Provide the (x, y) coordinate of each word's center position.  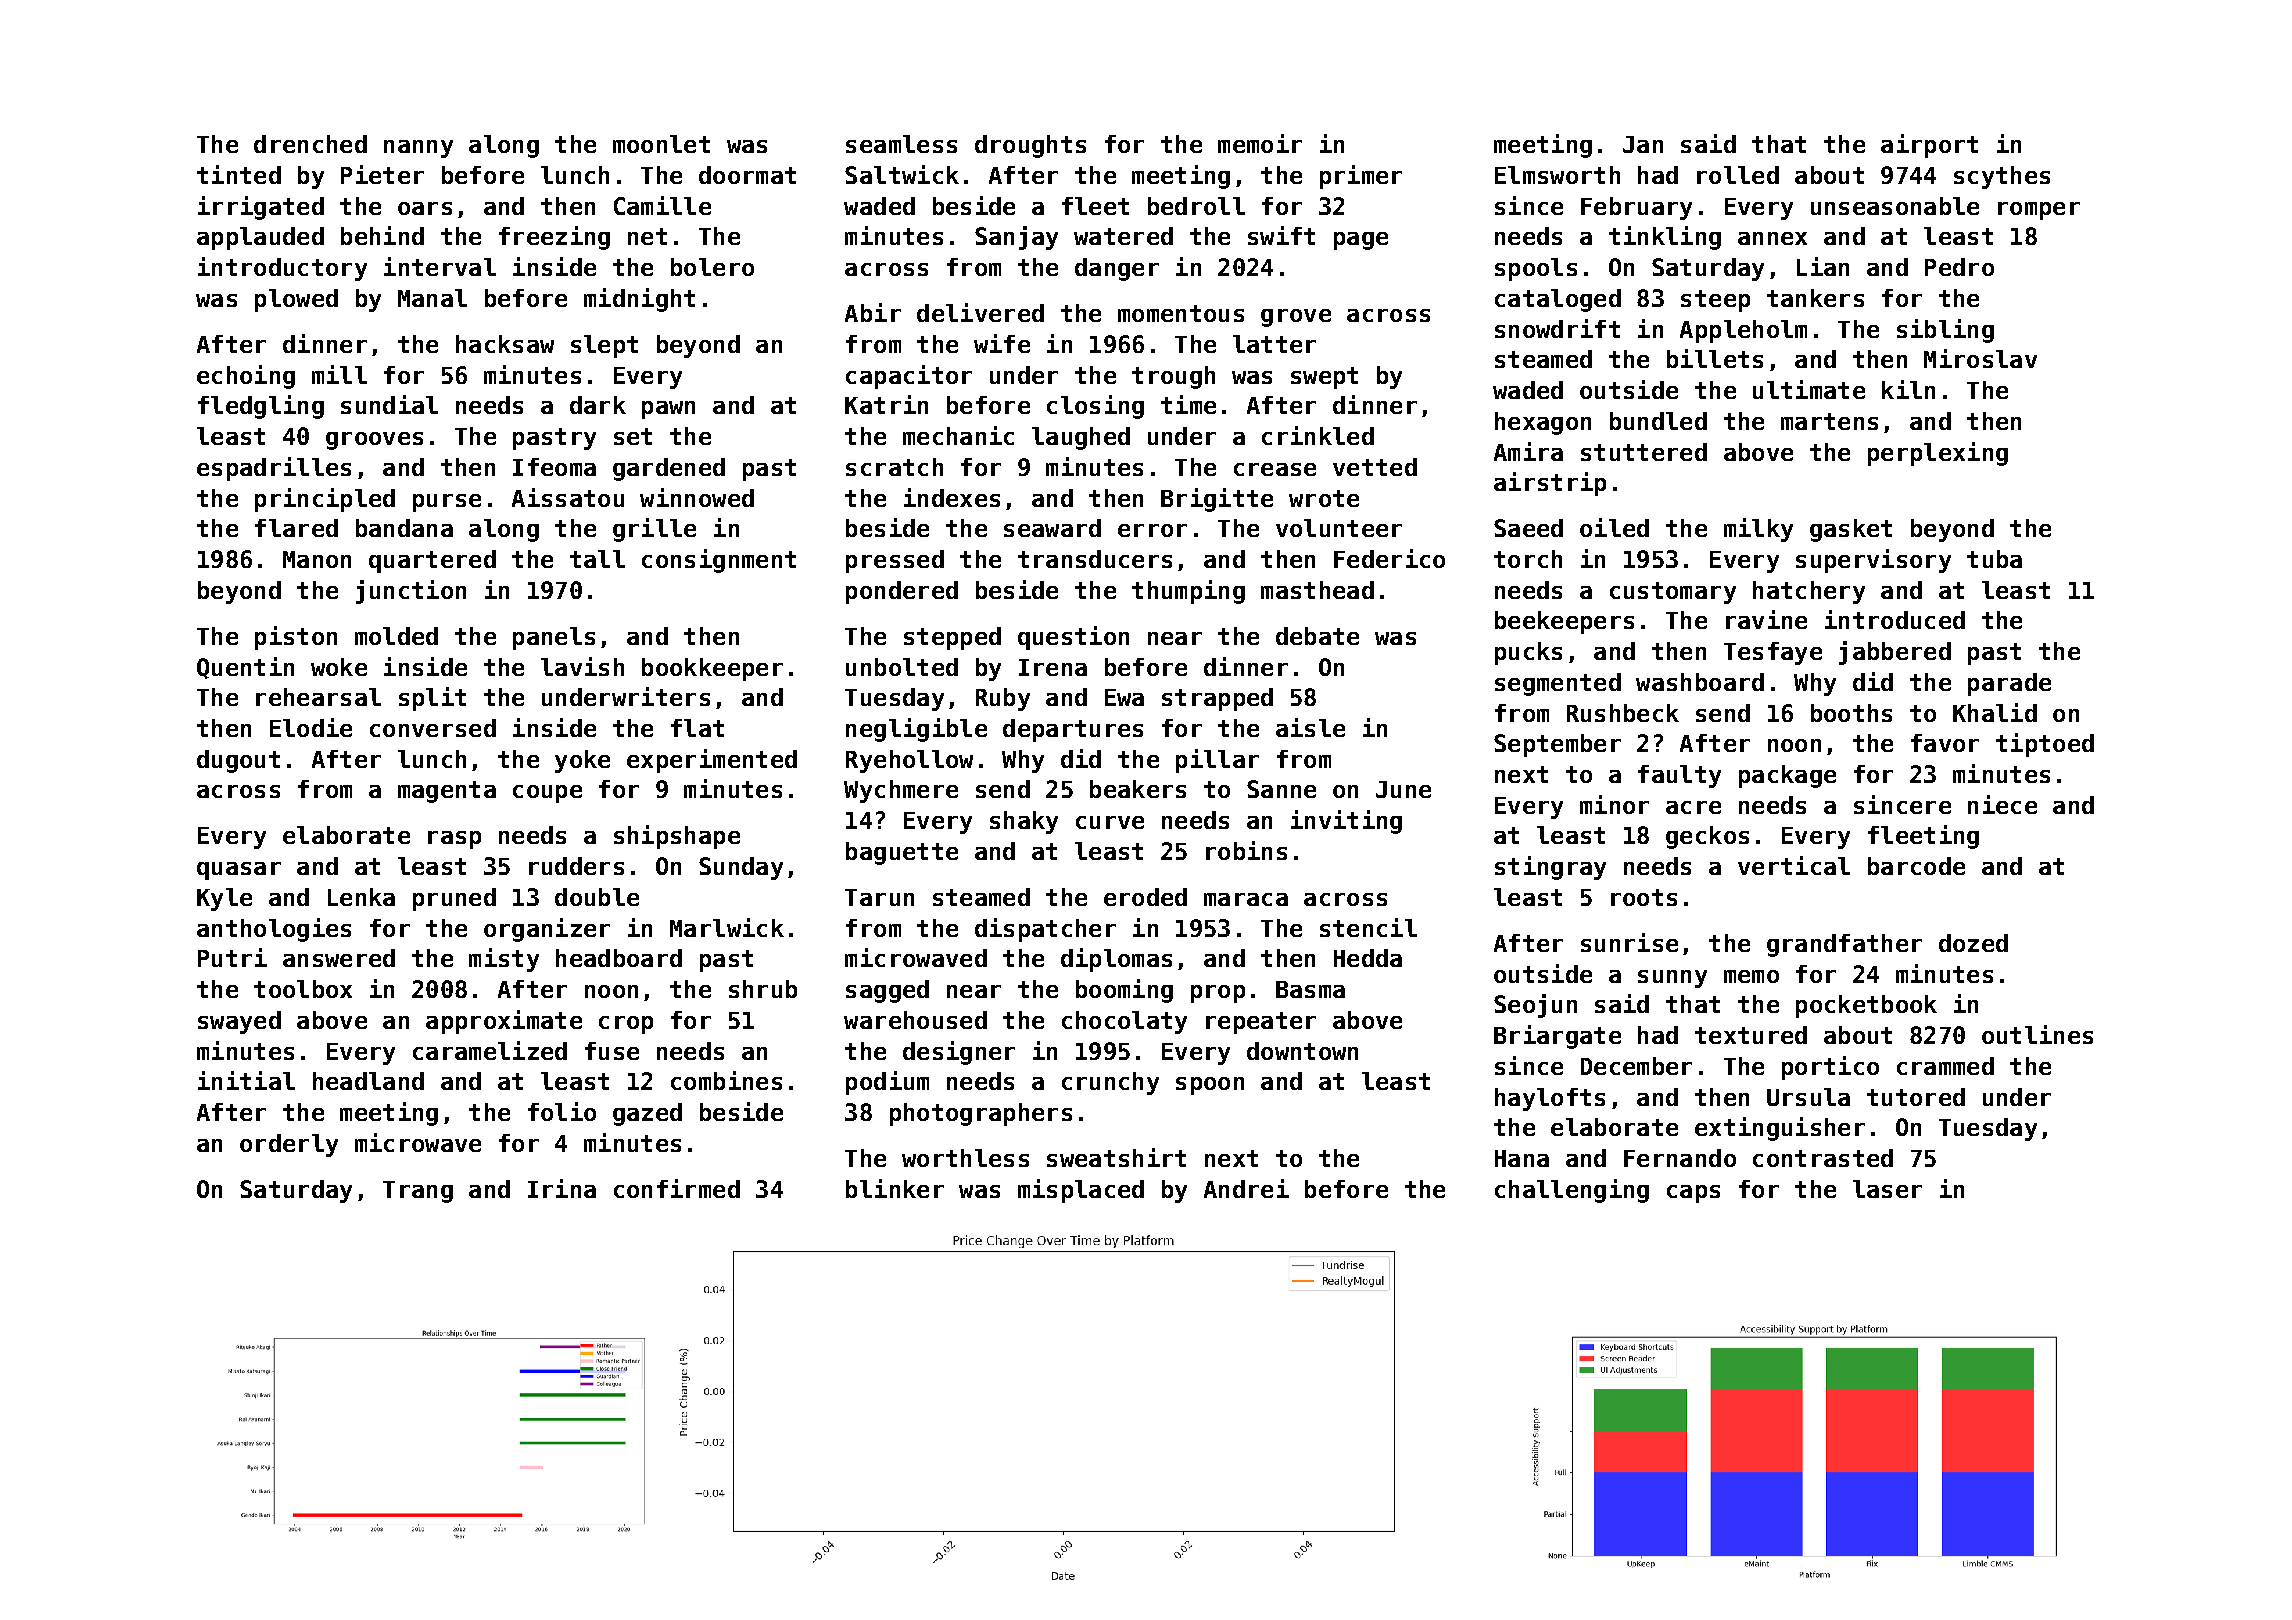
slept (604, 346)
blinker (895, 1188)
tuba (1994, 559)
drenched (310, 144)
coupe (547, 794)
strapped (1217, 699)
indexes (952, 497)
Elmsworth (1557, 175)
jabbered (1895, 653)
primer (1361, 177)
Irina (562, 1188)
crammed (1945, 1066)
